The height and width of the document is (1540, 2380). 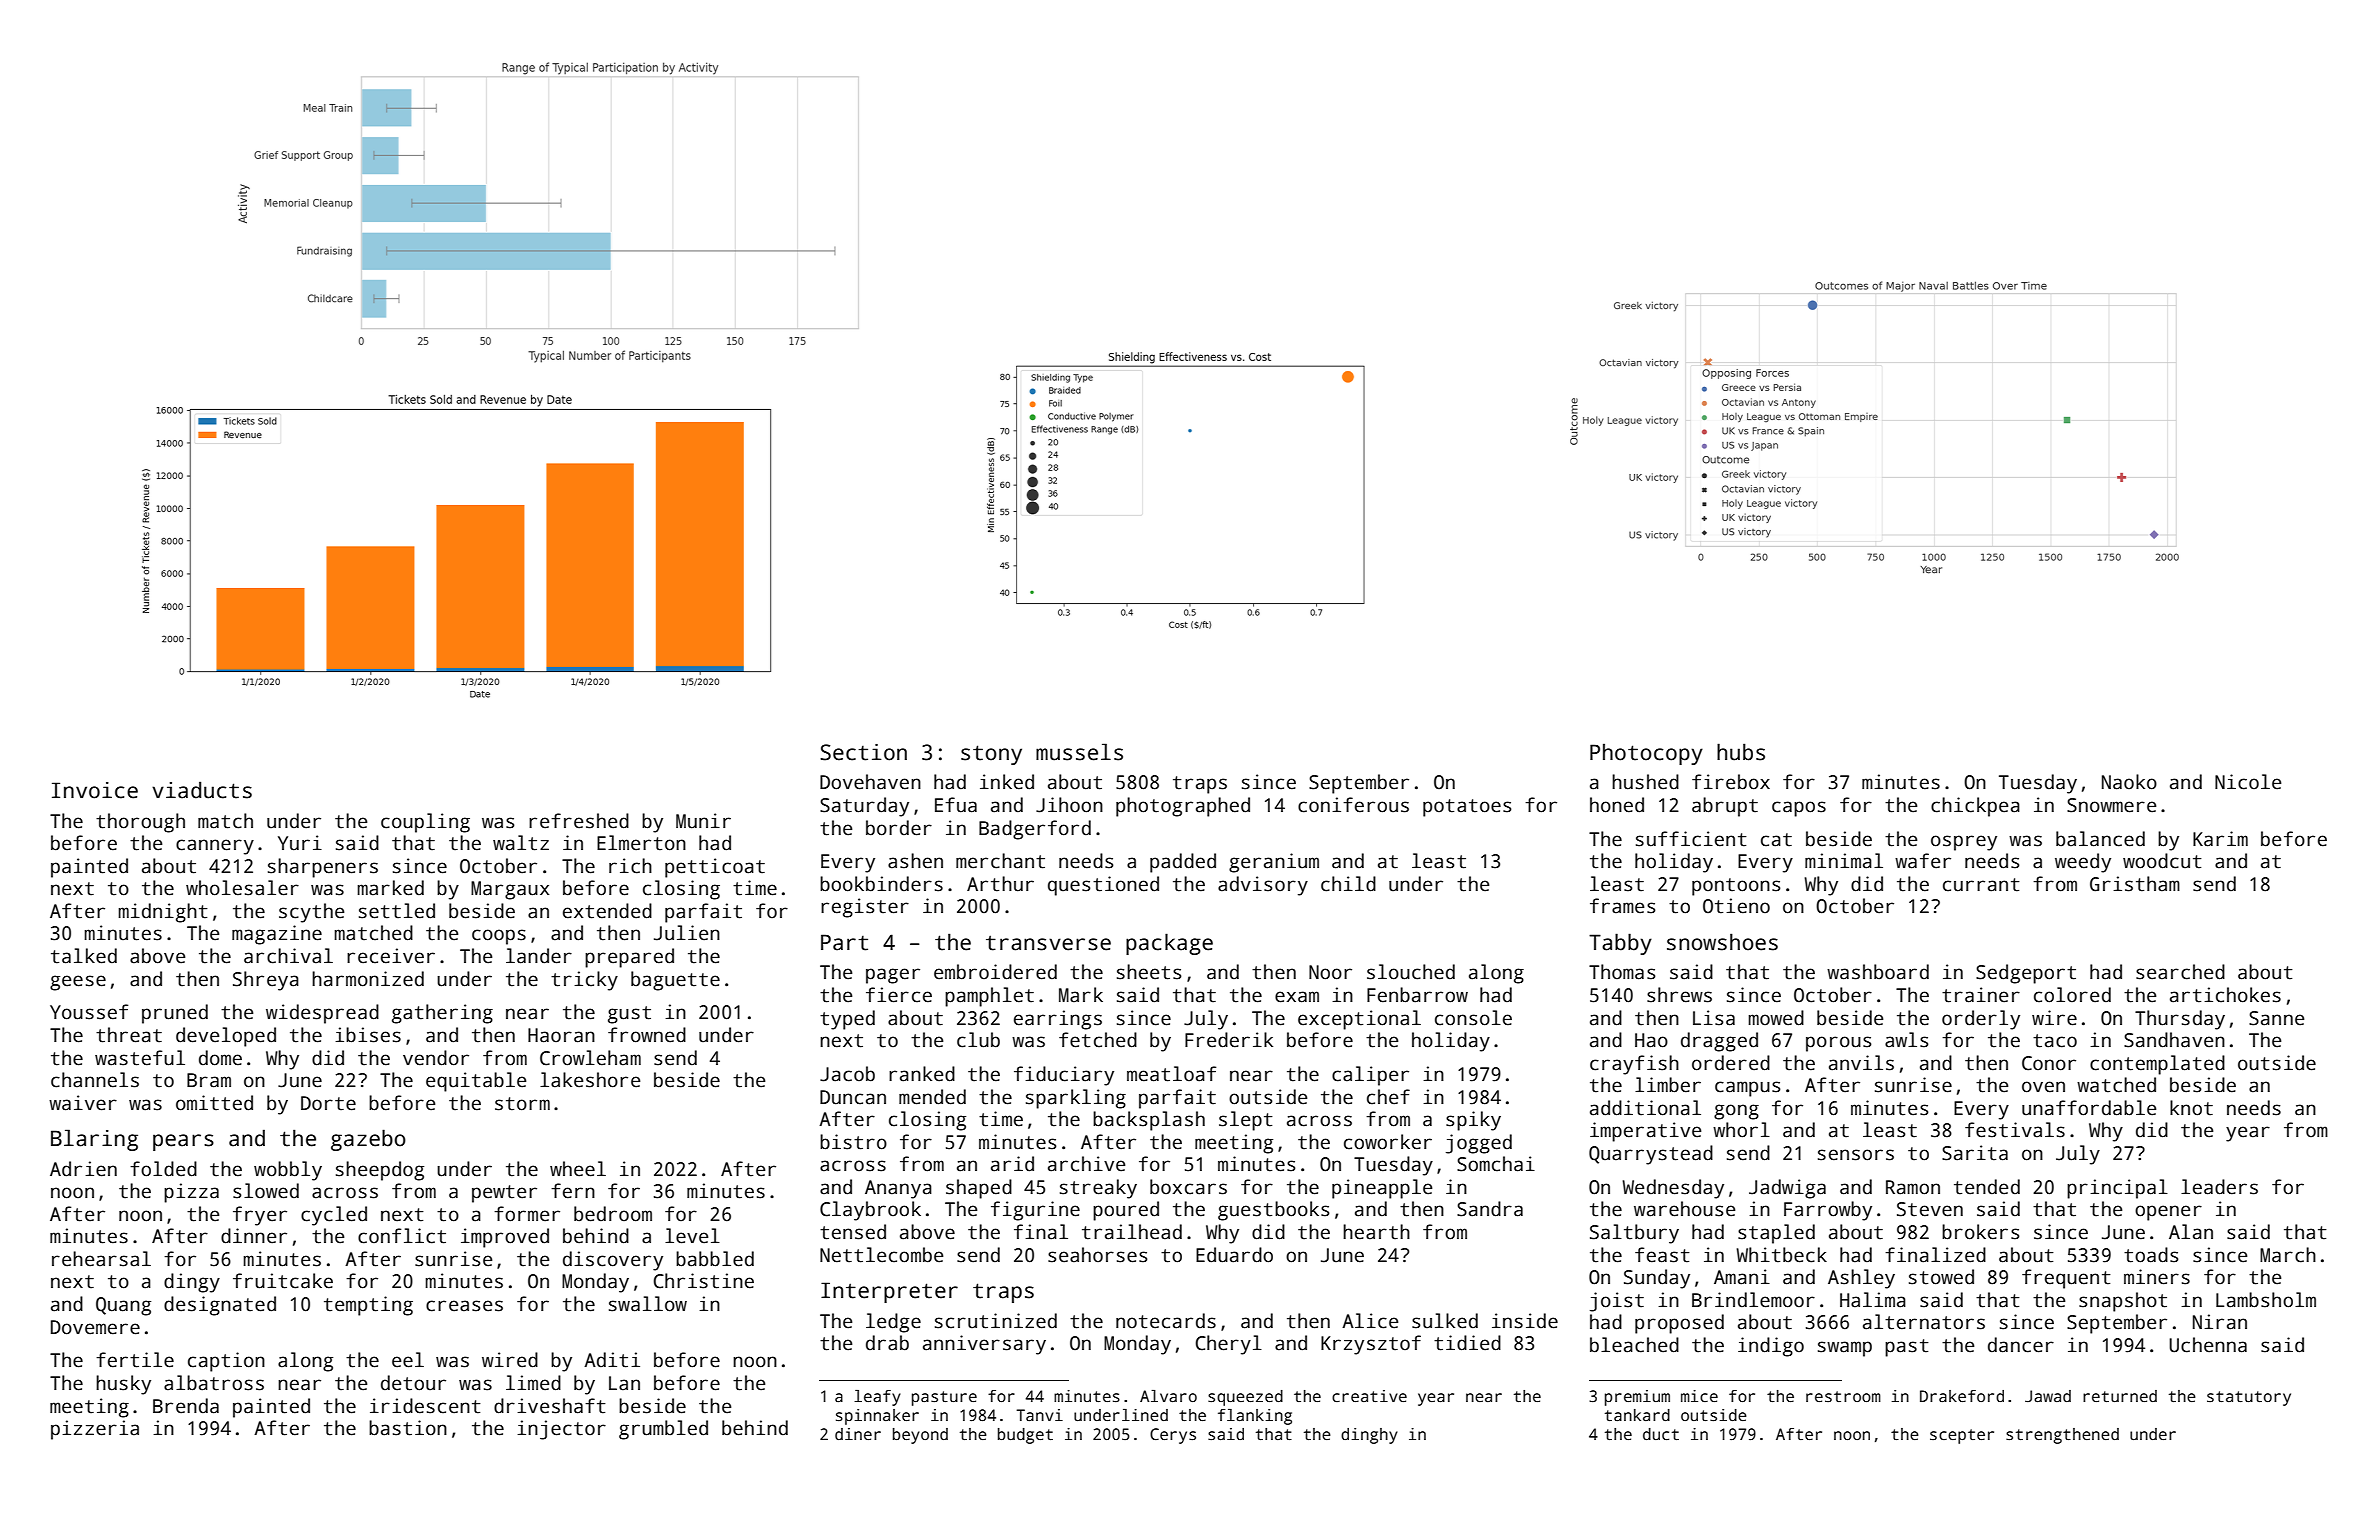 What do you see at coordinates (1369, 1396) in the document?
I see `creative` at bounding box center [1369, 1396].
